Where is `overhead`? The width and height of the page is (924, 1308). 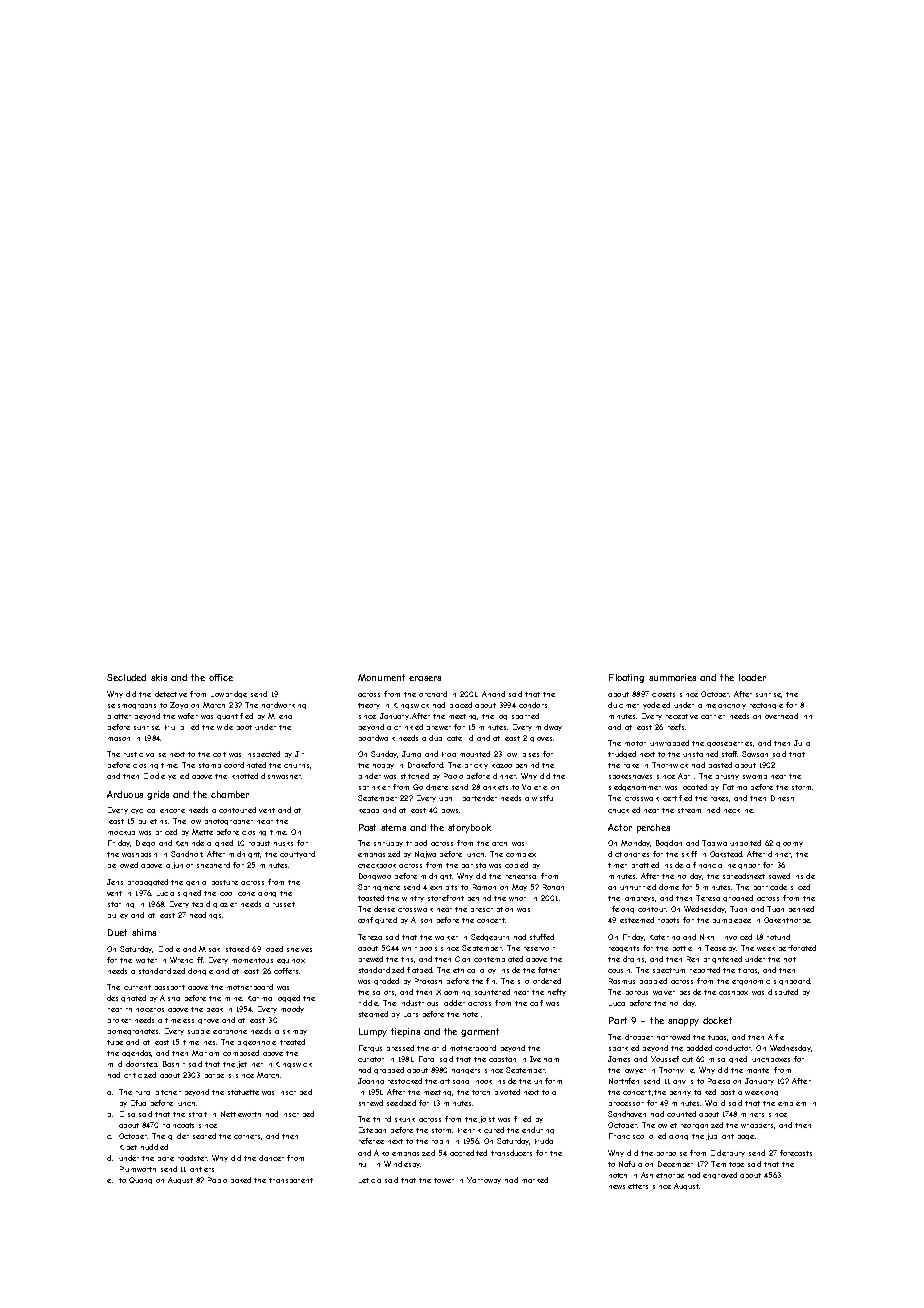
overhead is located at coordinates (781, 716).
